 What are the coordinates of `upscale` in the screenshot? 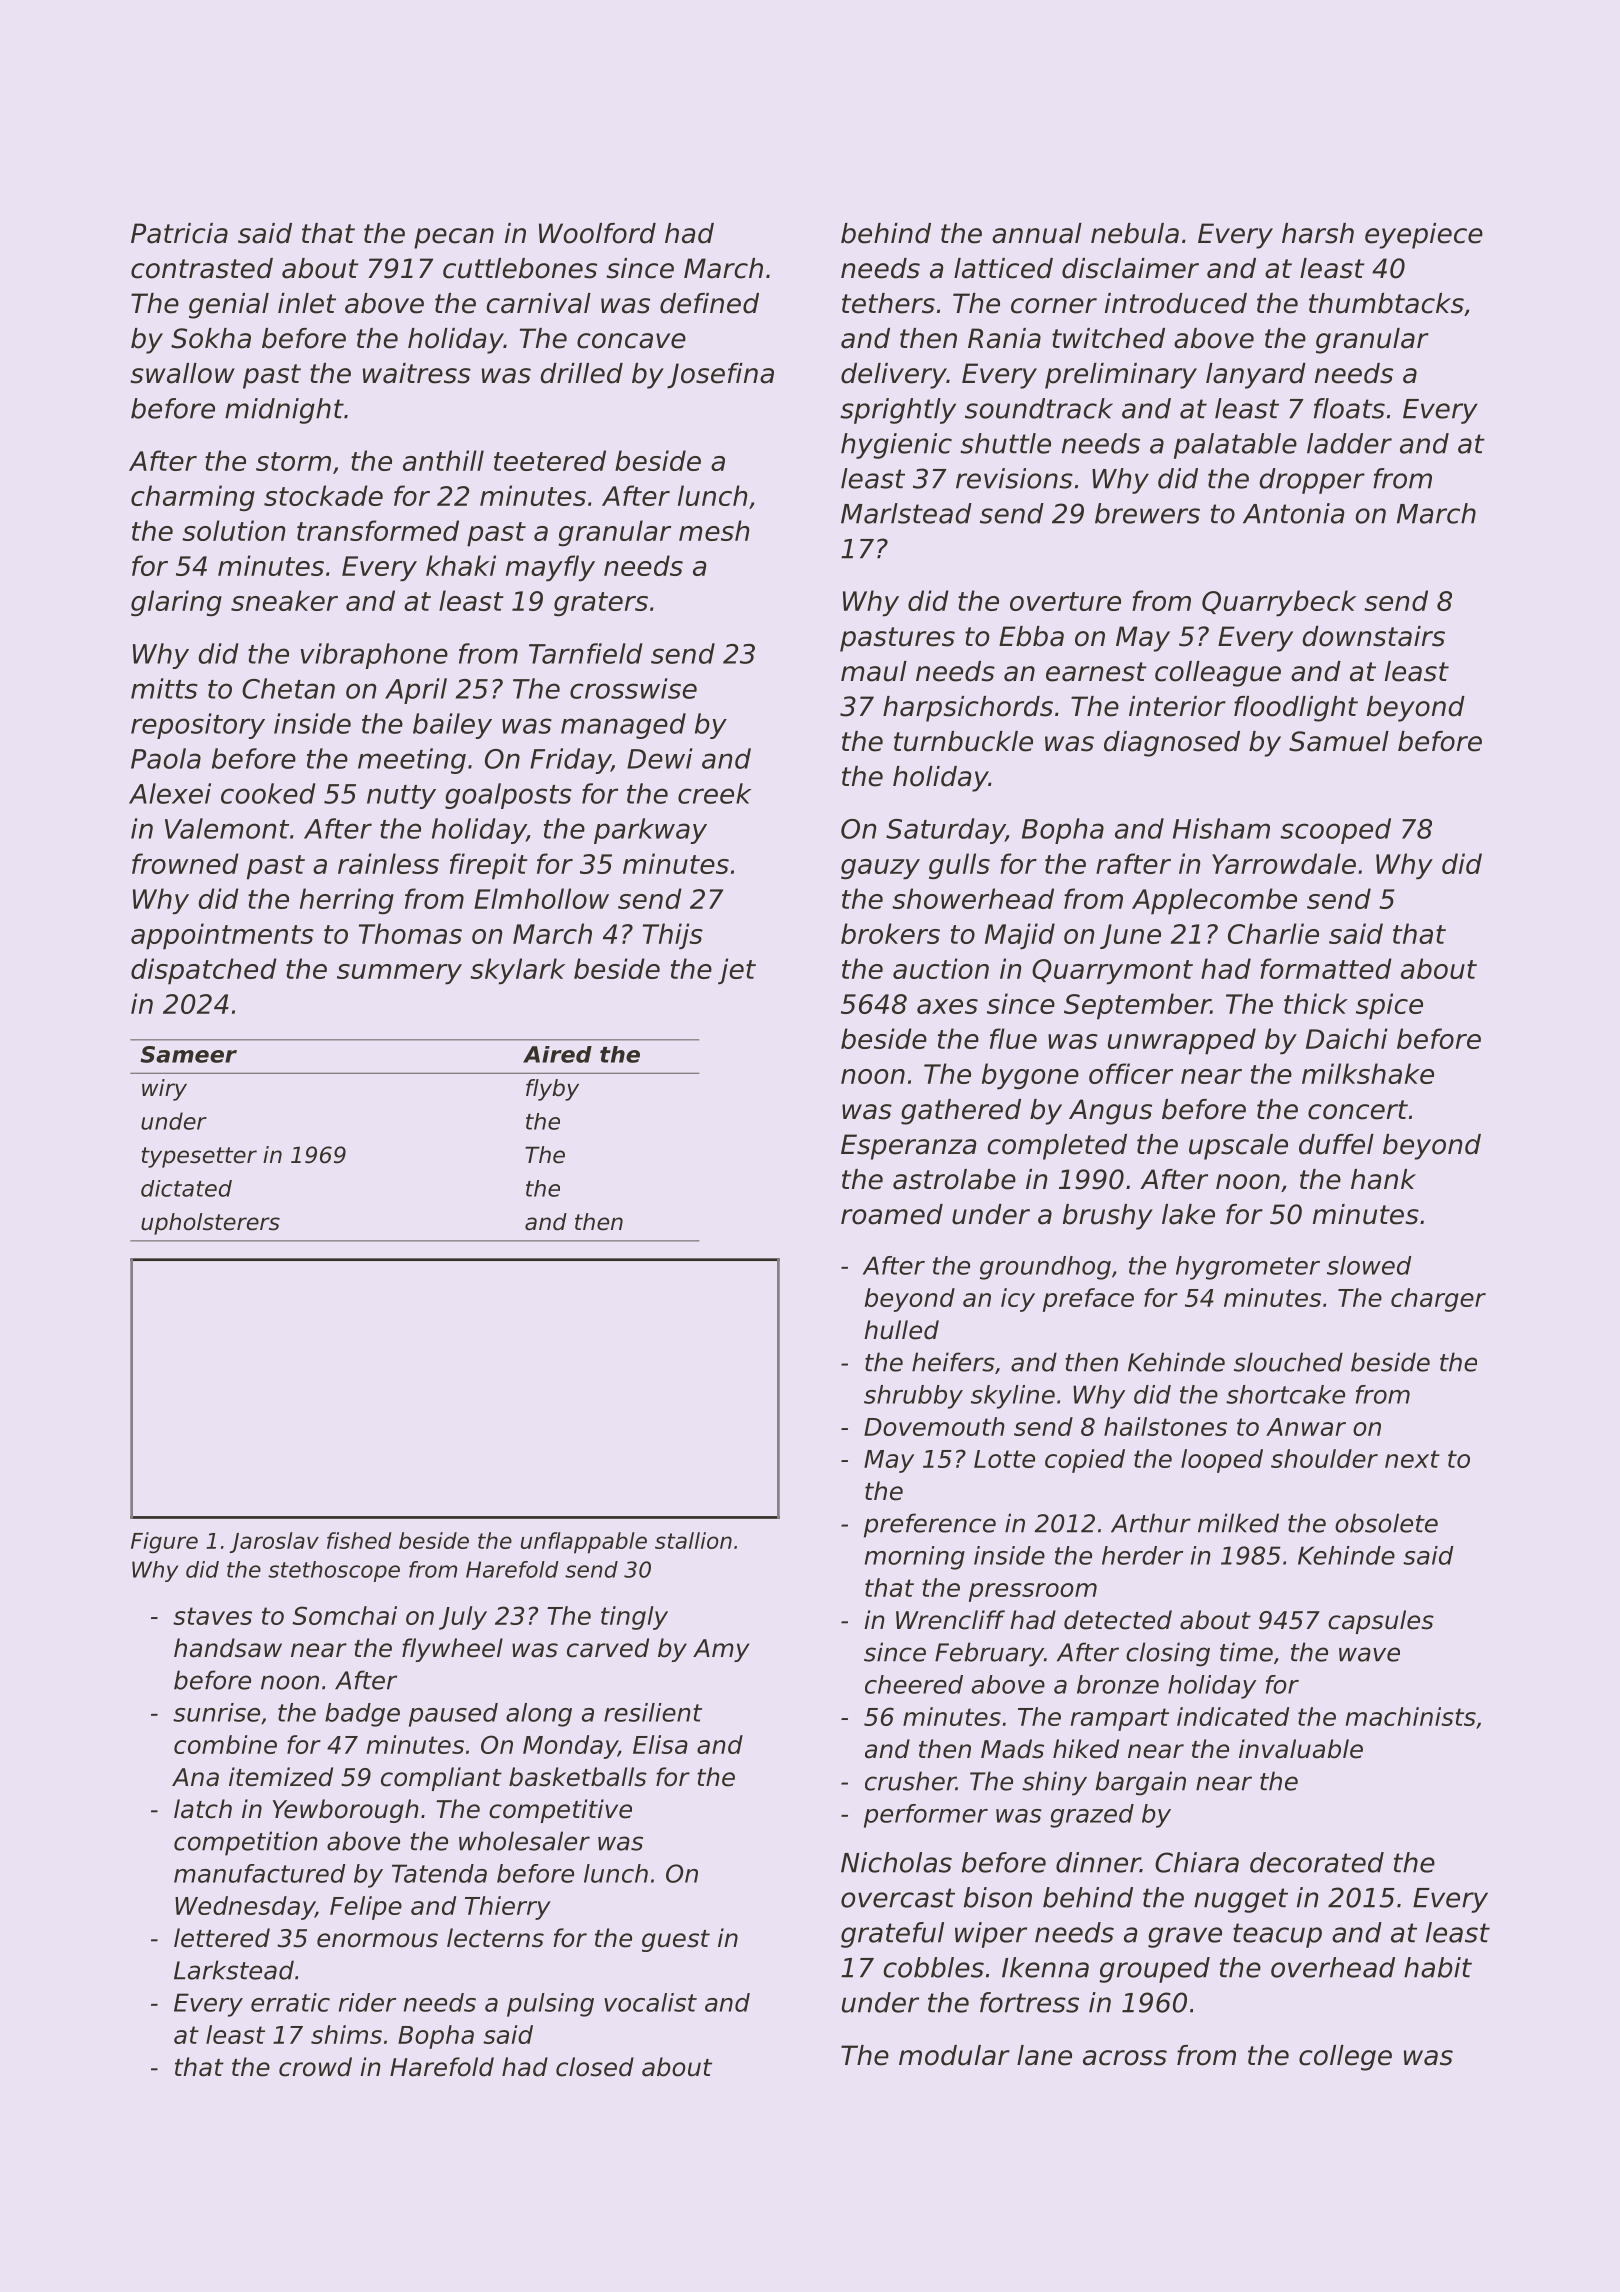 It's located at (1238, 1147).
